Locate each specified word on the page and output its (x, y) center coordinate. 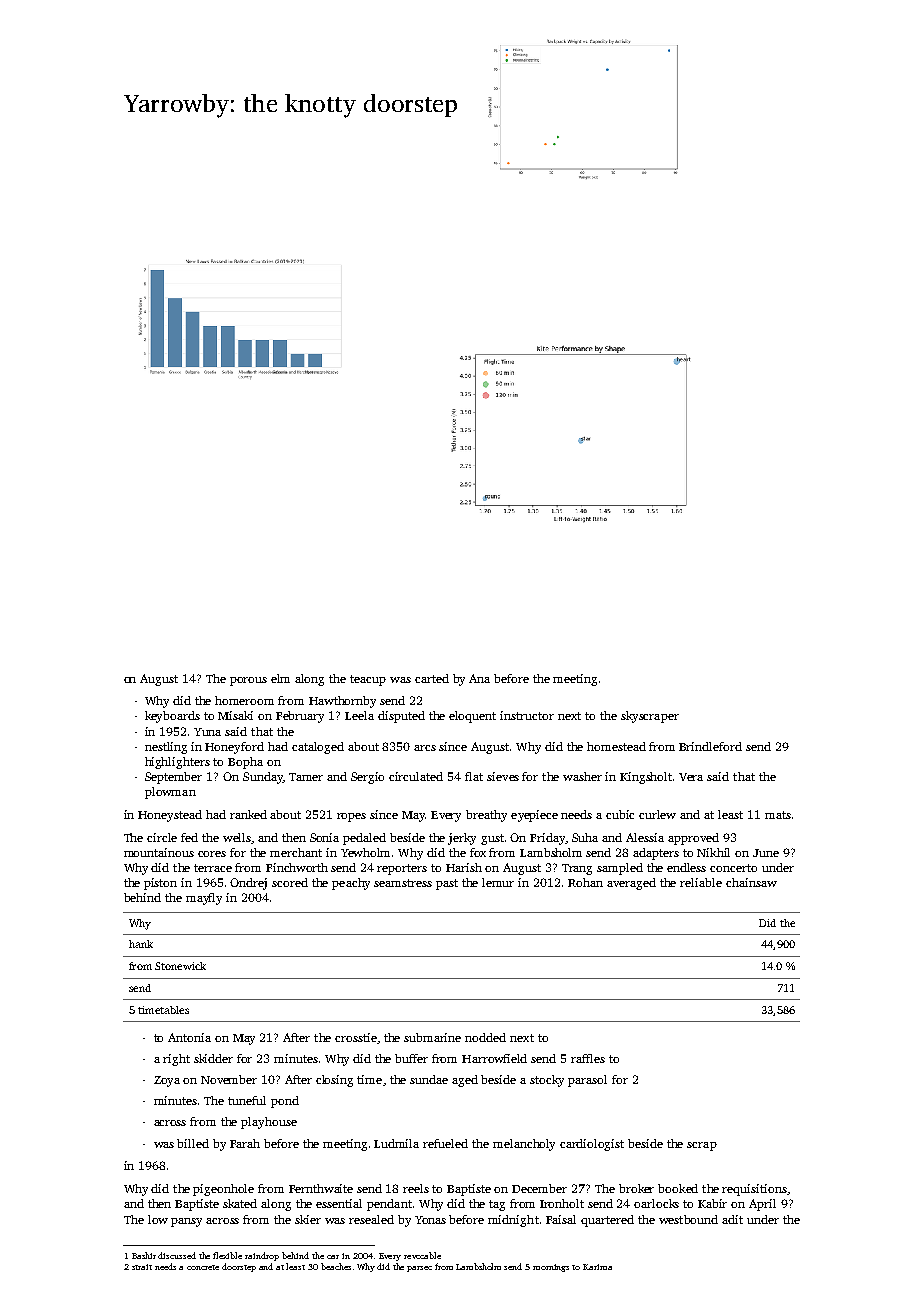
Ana (479, 678)
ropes (351, 817)
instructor (527, 715)
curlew (657, 814)
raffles (588, 1058)
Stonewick (180, 966)
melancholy (524, 1145)
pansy (186, 1222)
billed (193, 1143)
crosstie (356, 1037)
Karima (597, 1267)
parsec (419, 1269)
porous (248, 681)
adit (732, 1219)
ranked (248, 814)
